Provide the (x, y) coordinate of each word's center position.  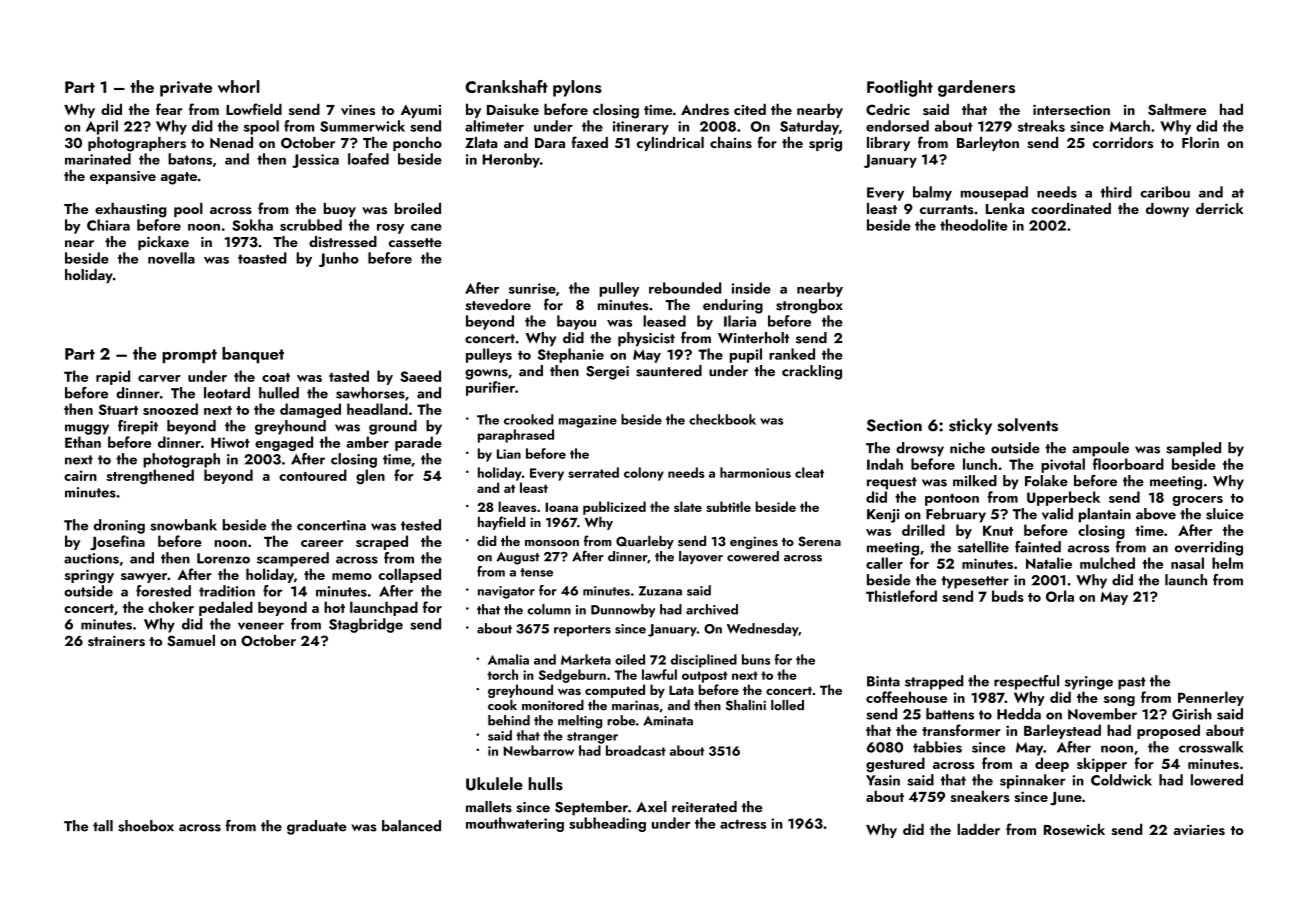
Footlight (900, 88)
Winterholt (753, 338)
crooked (529, 419)
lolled (787, 705)
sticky (970, 426)
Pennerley (1211, 698)
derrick (1220, 208)
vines (358, 110)
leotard (227, 393)
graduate (316, 827)
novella (171, 258)
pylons (577, 88)
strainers (116, 640)
